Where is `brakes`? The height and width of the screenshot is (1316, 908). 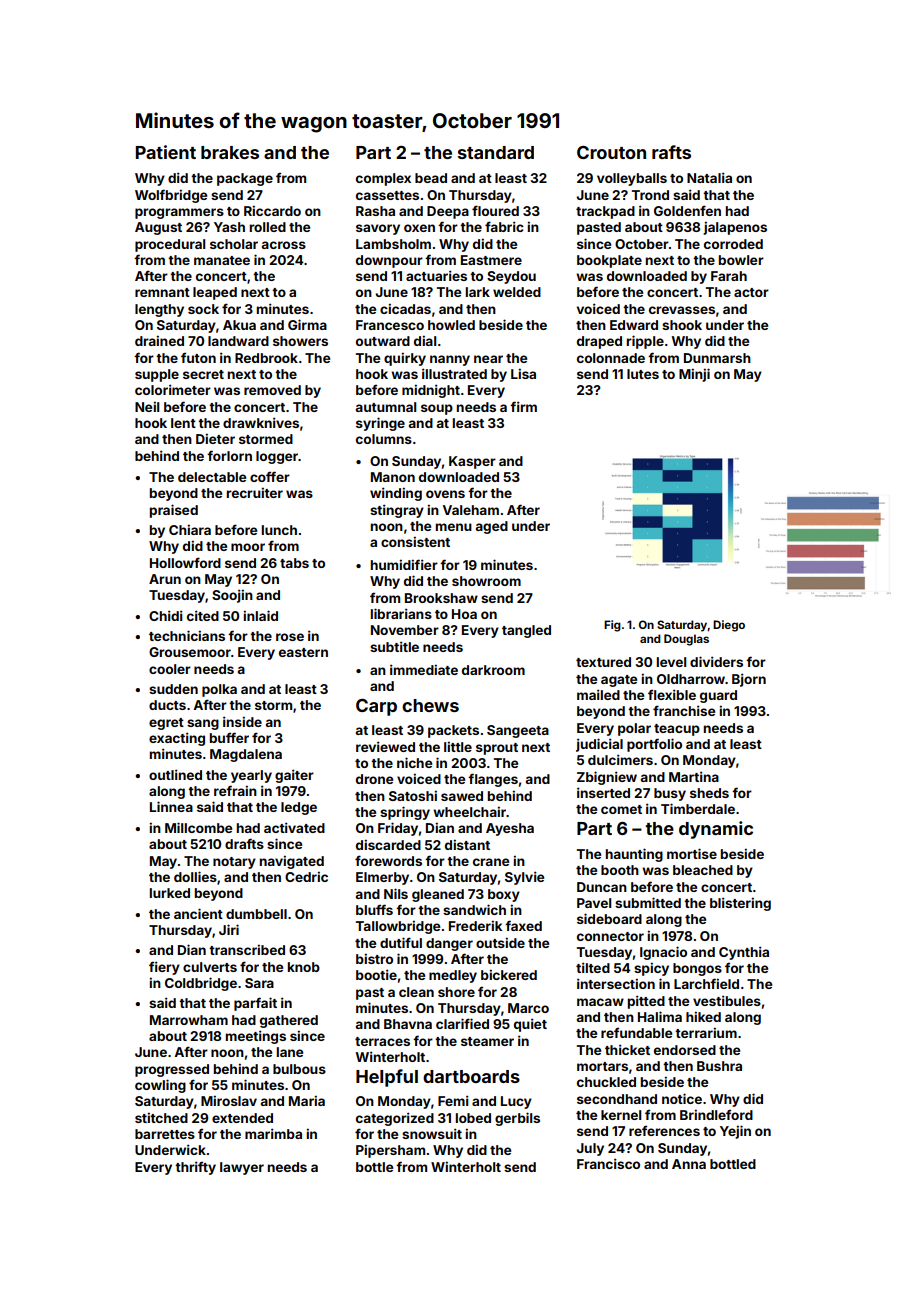
brakes is located at coordinates (230, 152).
